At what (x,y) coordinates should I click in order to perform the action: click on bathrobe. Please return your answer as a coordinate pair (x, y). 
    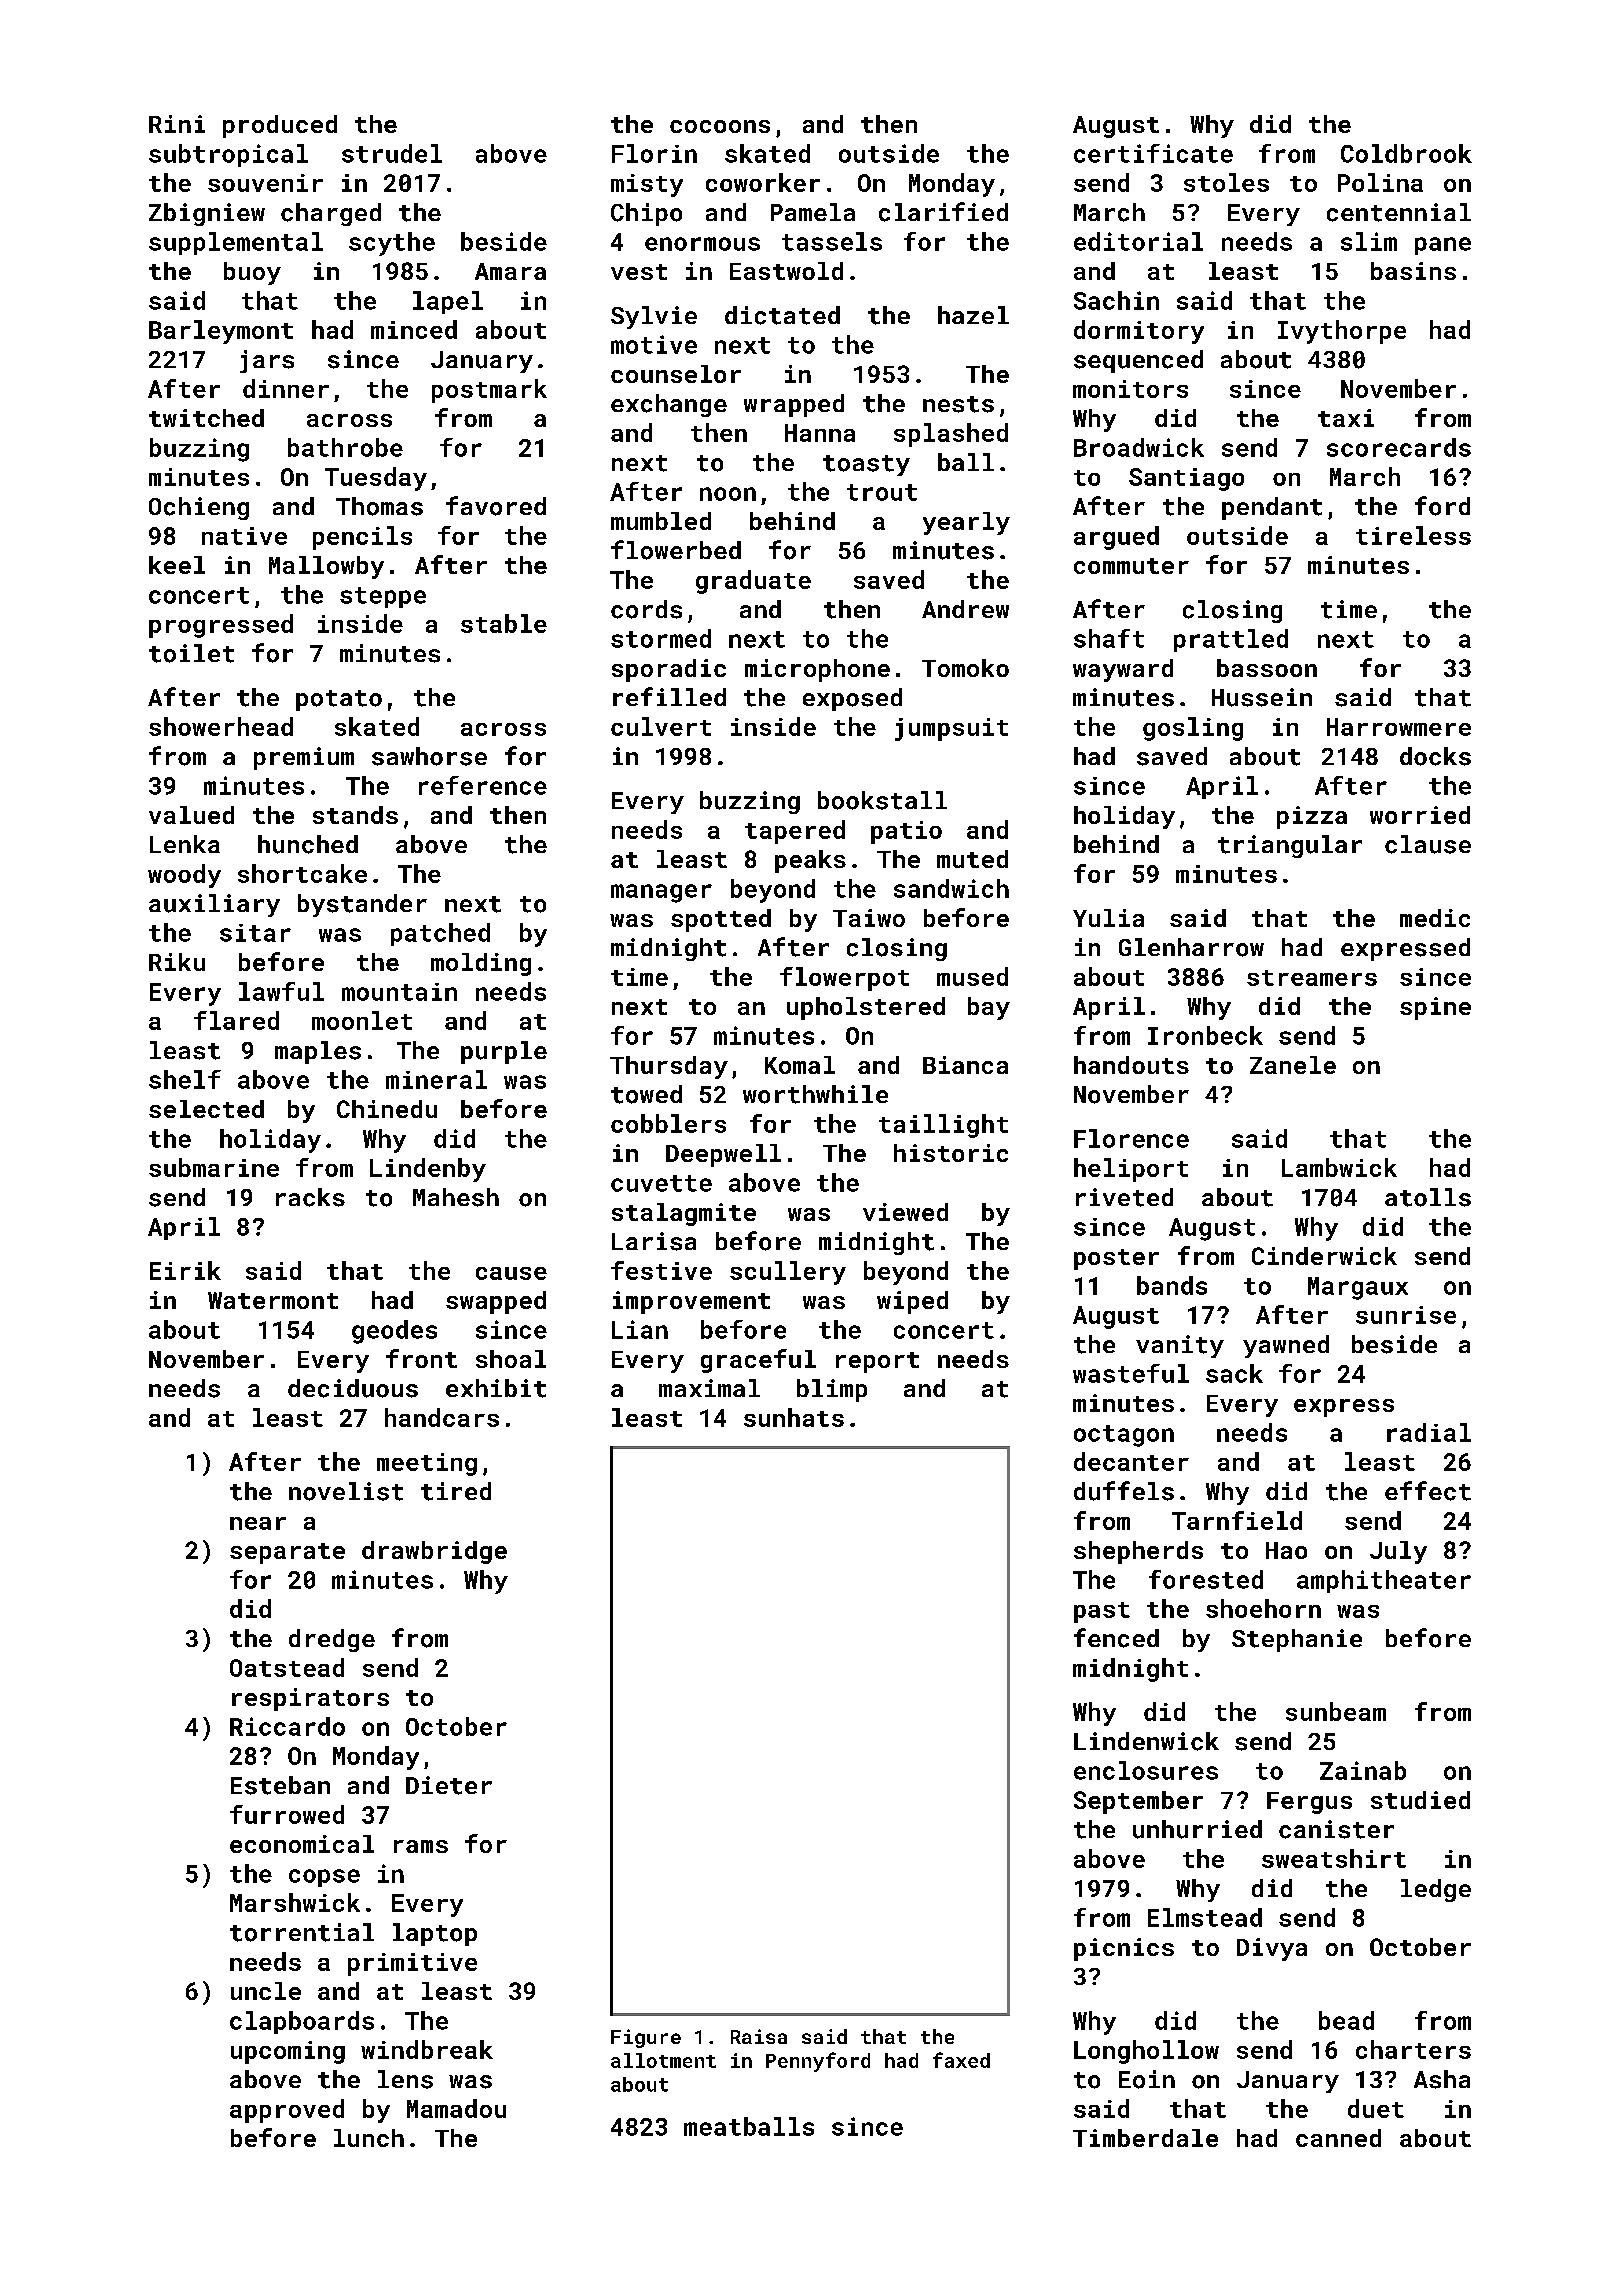
    Looking at the image, I should click on (345, 447).
